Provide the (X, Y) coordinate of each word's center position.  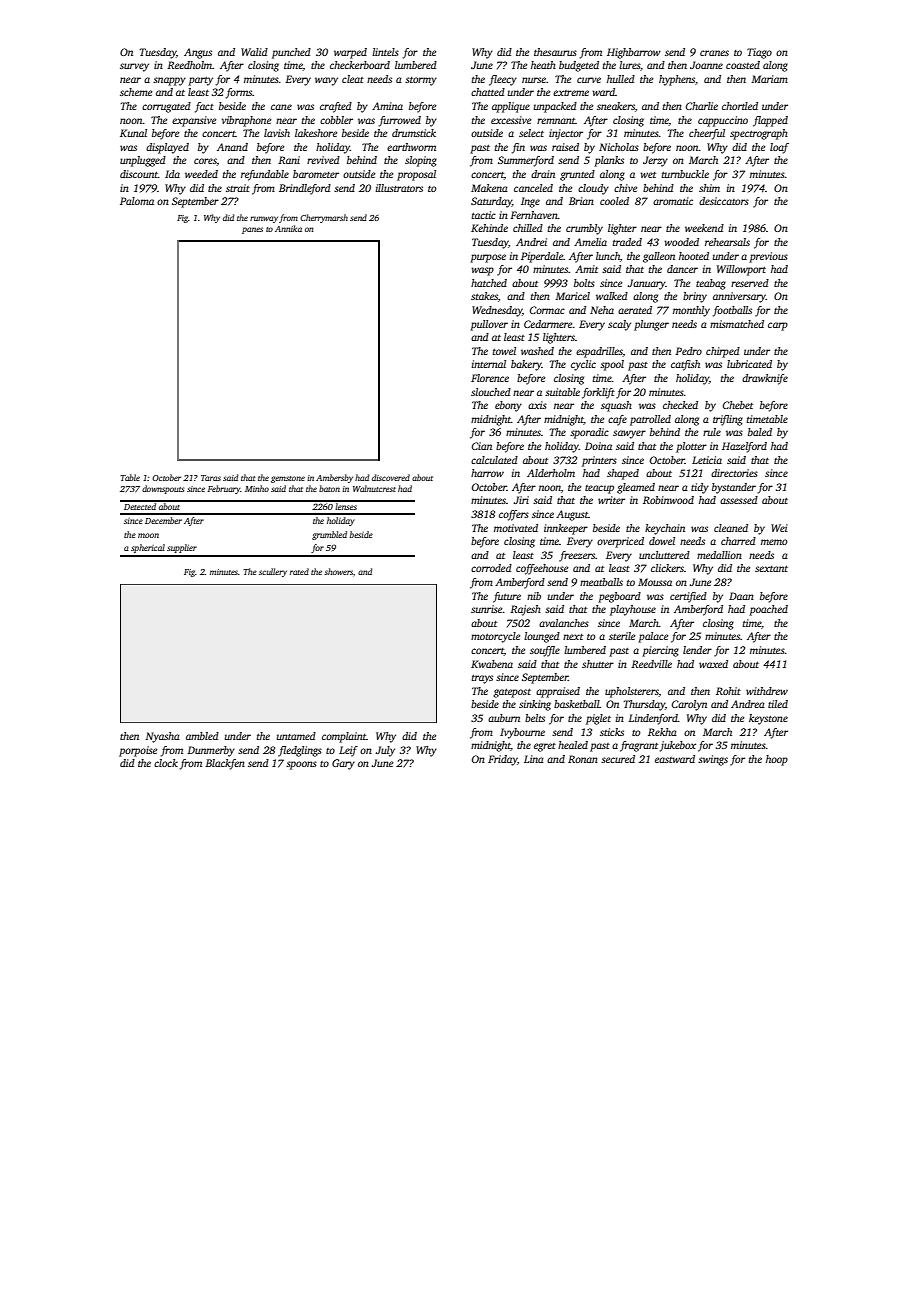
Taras (211, 478)
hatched (489, 283)
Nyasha (162, 737)
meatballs (601, 582)
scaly (619, 325)
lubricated (749, 364)
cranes (714, 53)
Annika (288, 228)
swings (713, 760)
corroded (491, 568)
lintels (385, 52)
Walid (254, 52)
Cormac (547, 310)
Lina (534, 759)
